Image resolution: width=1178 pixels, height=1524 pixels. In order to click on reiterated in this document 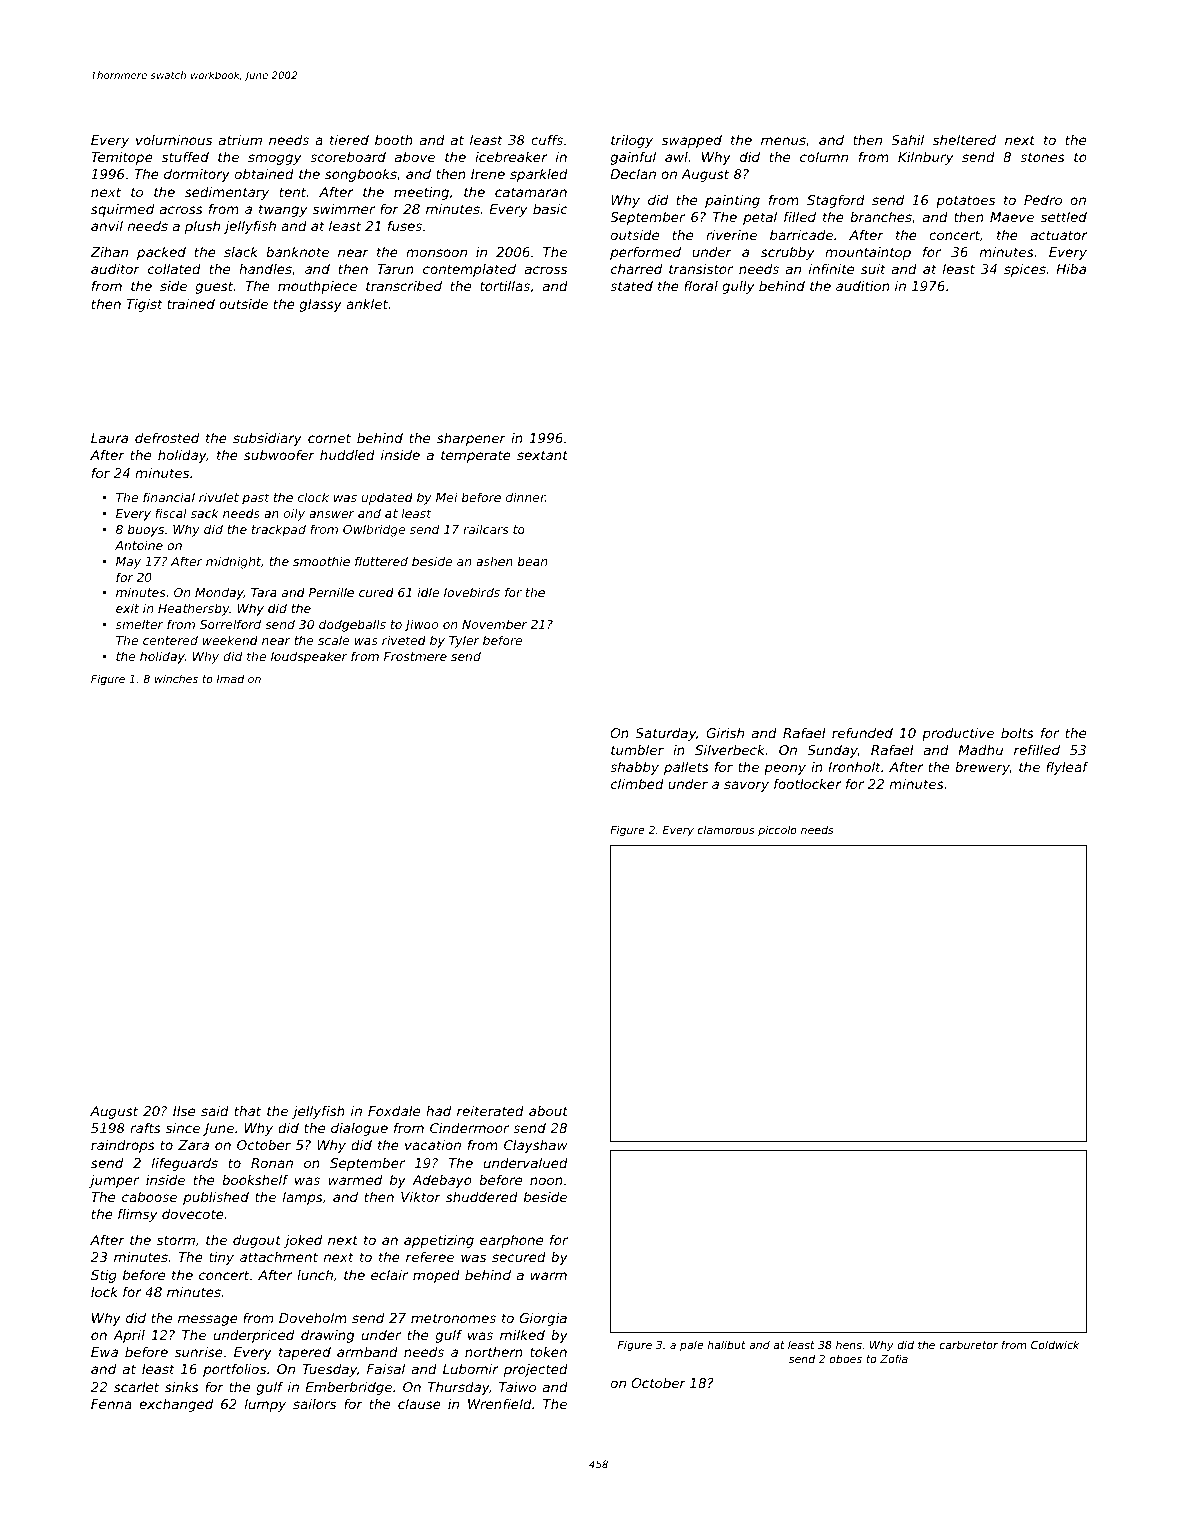, I will do `click(490, 1111)`.
